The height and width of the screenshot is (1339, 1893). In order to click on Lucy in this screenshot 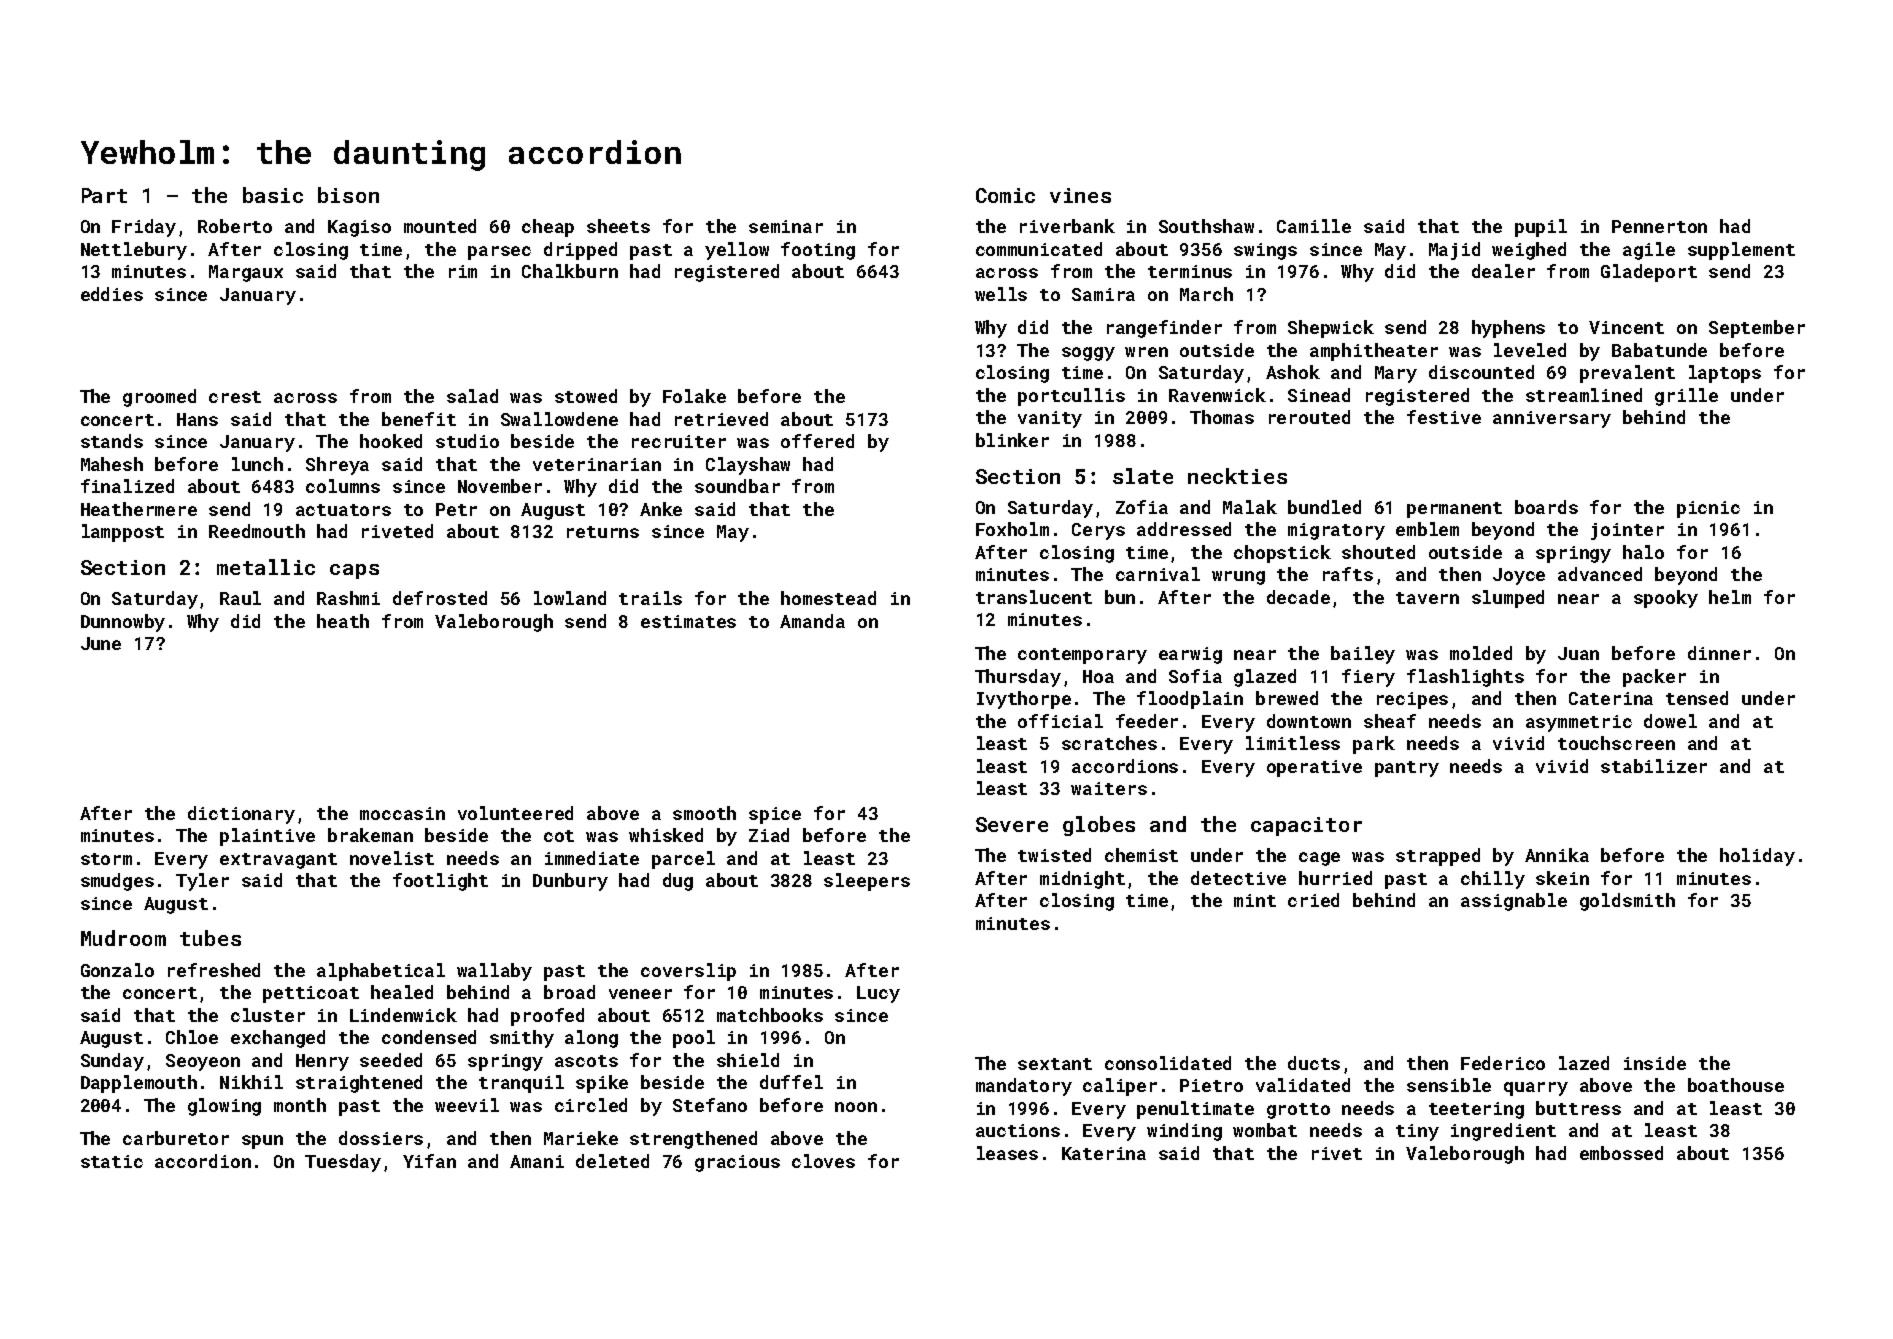, I will do `click(878, 994)`.
